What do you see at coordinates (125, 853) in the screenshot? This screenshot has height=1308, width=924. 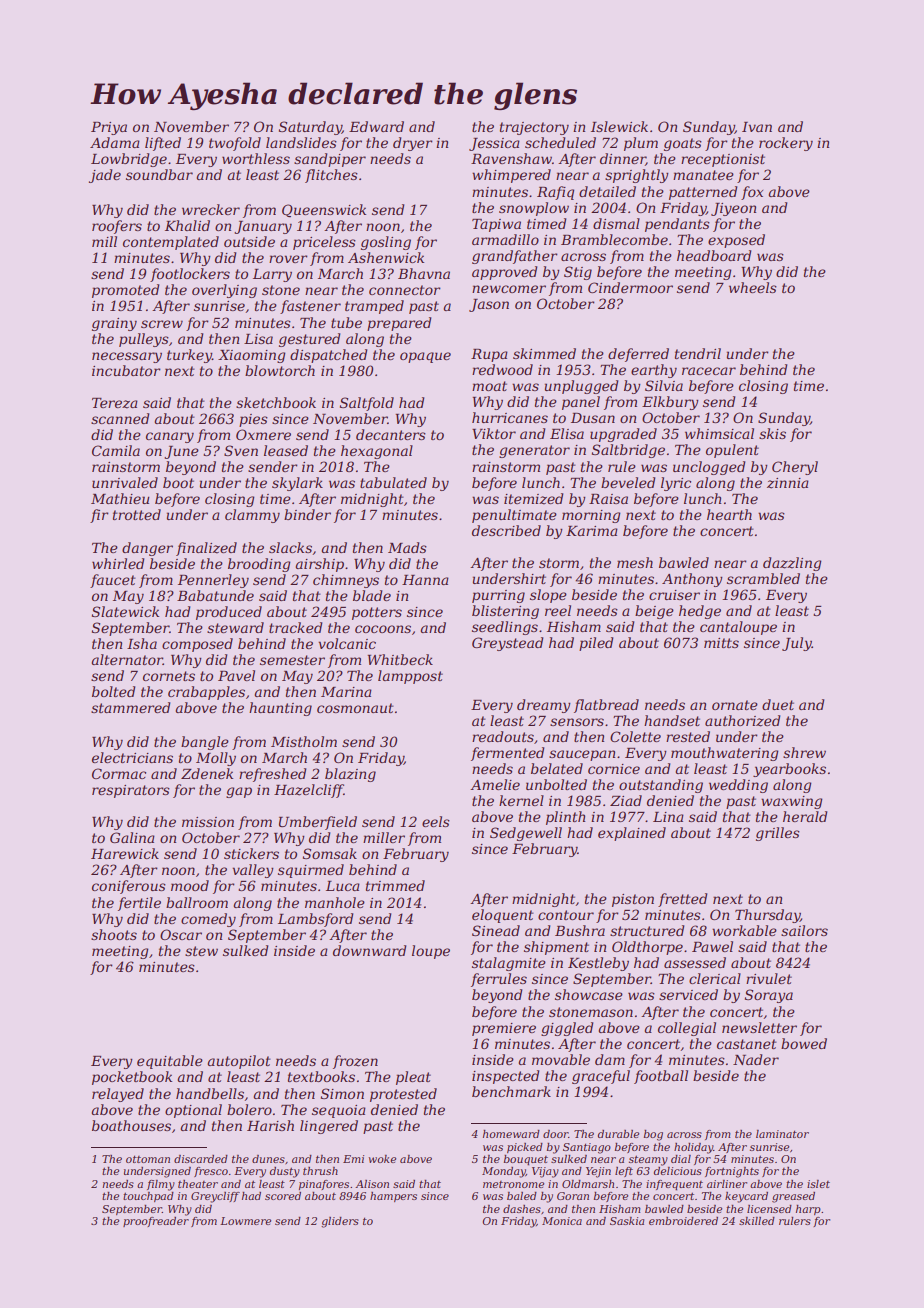 I see `Harewick` at bounding box center [125, 853].
